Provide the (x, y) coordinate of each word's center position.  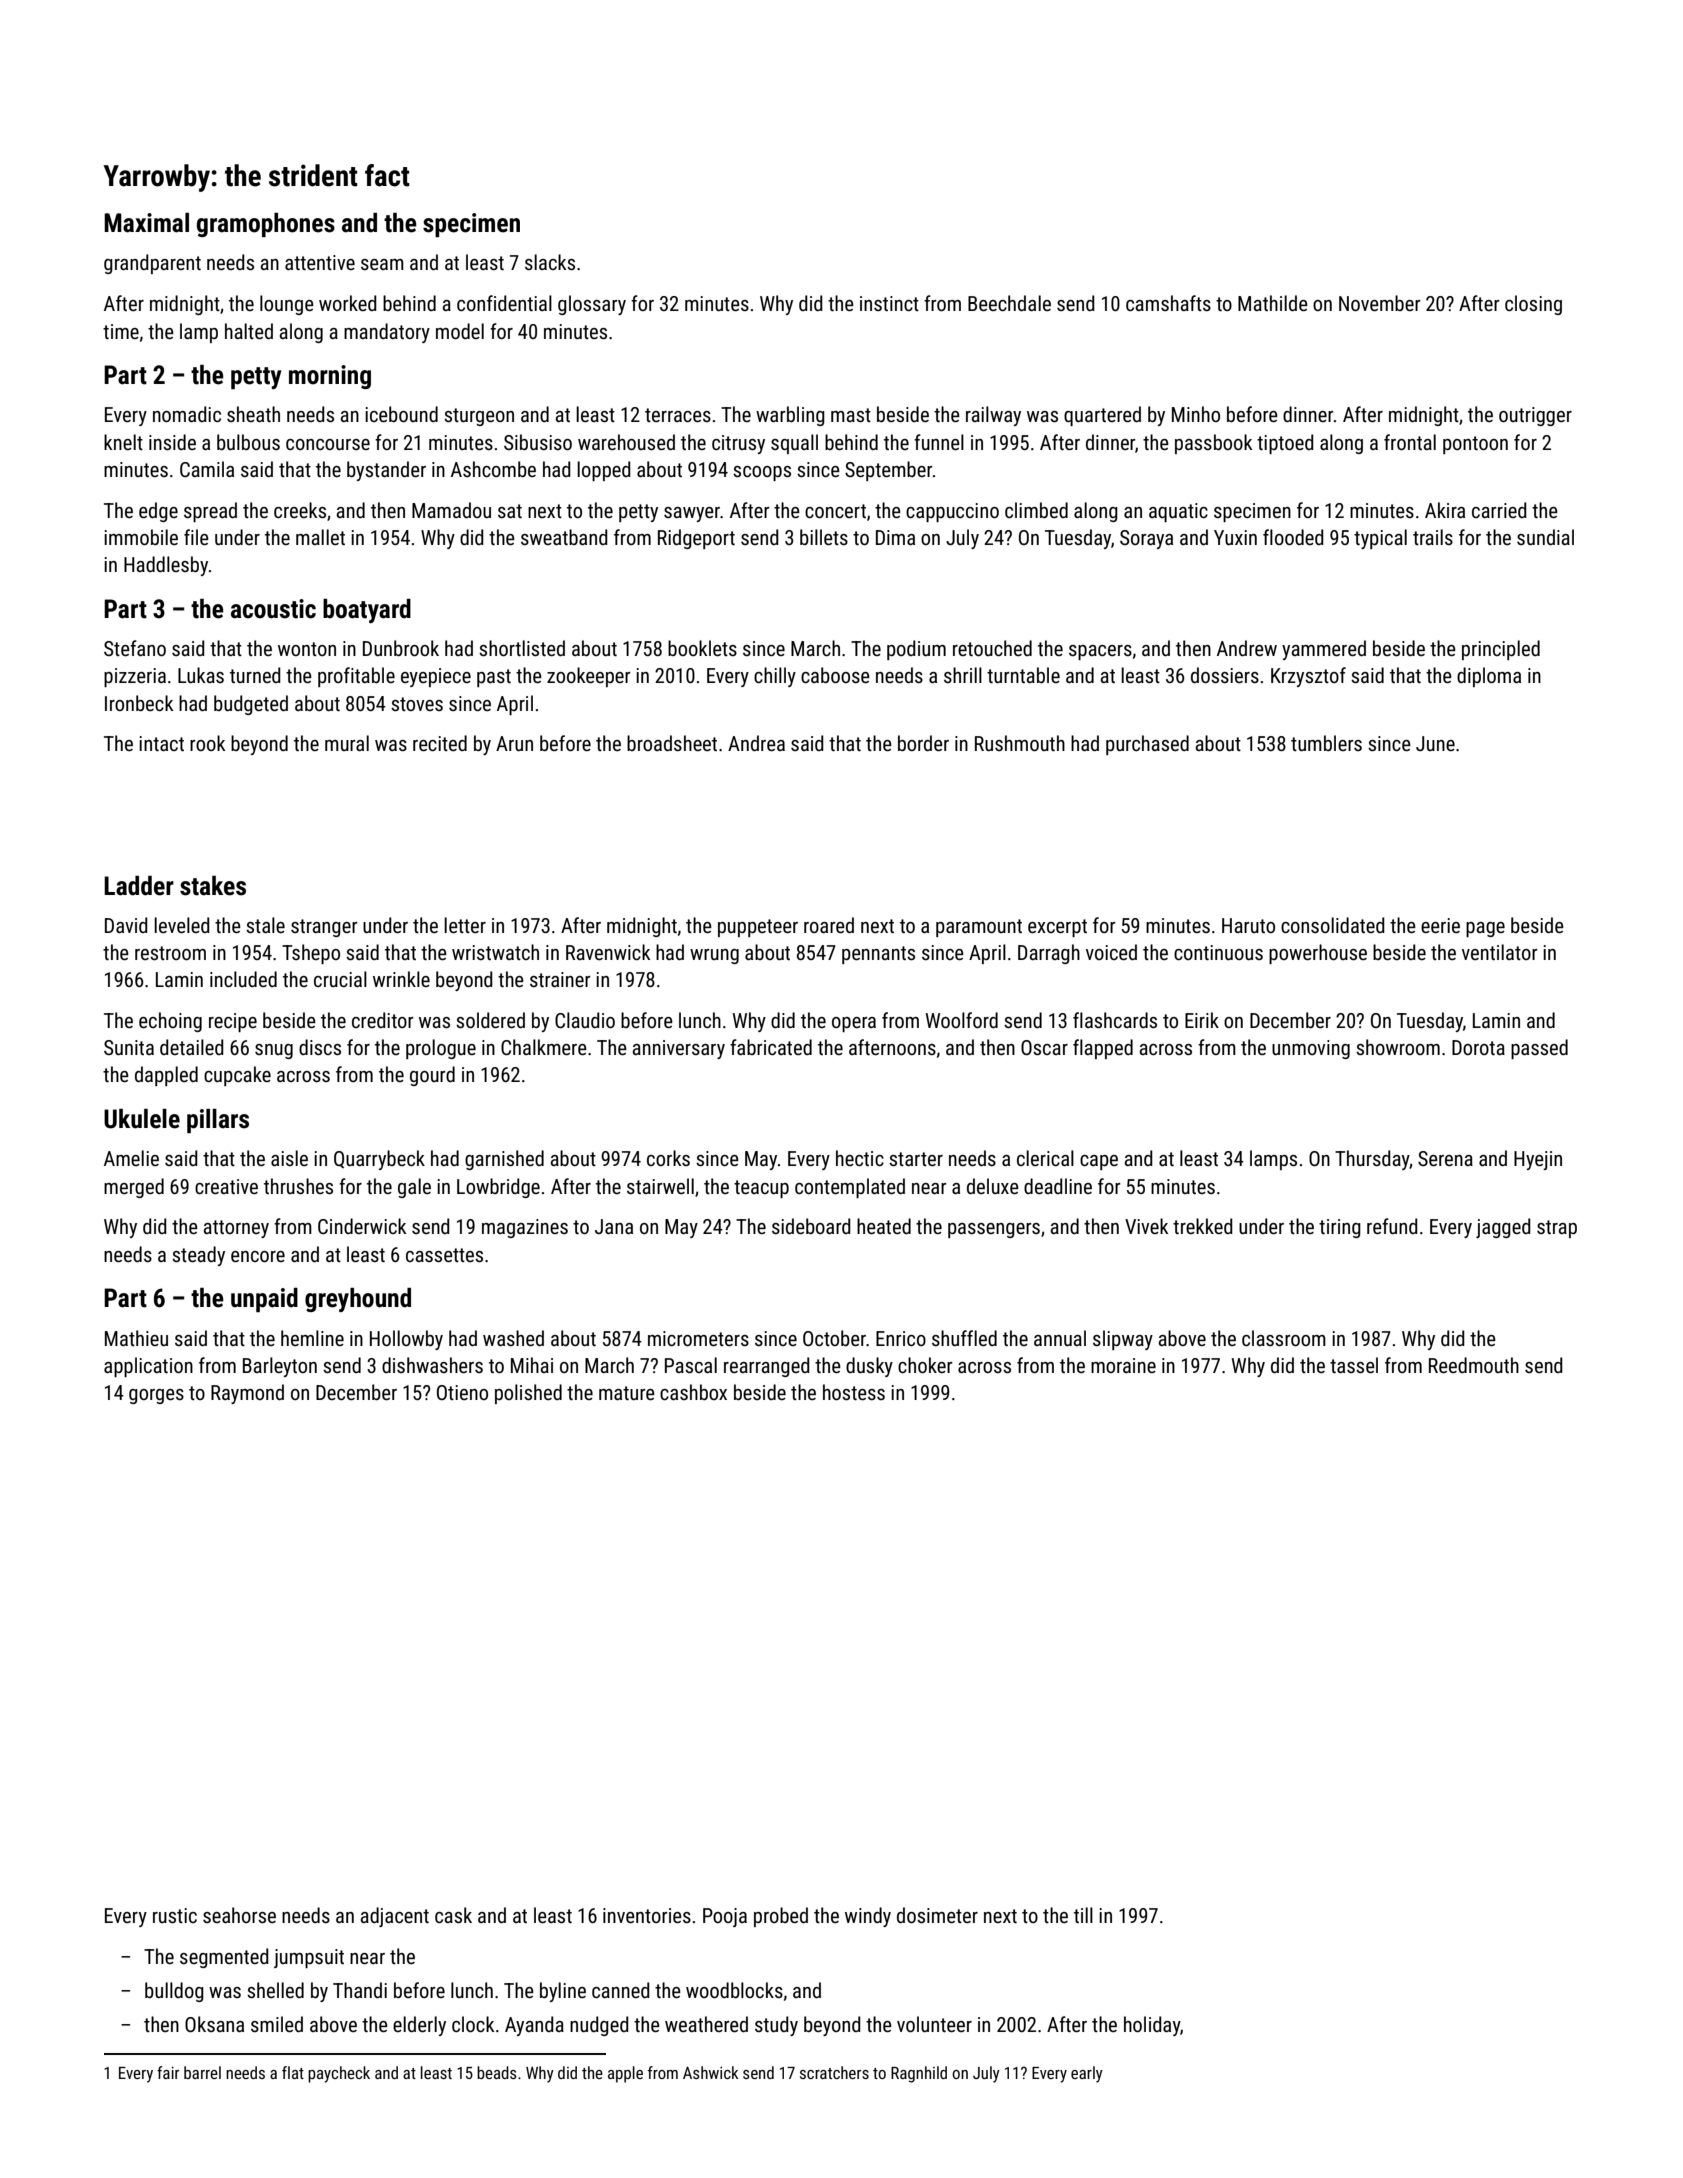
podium (916, 650)
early (1087, 2074)
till (1083, 1915)
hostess (854, 1392)
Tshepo (311, 954)
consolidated (1333, 925)
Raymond (247, 1394)
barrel (202, 2072)
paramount (979, 928)
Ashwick (711, 2072)
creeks (300, 510)
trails (1433, 537)
